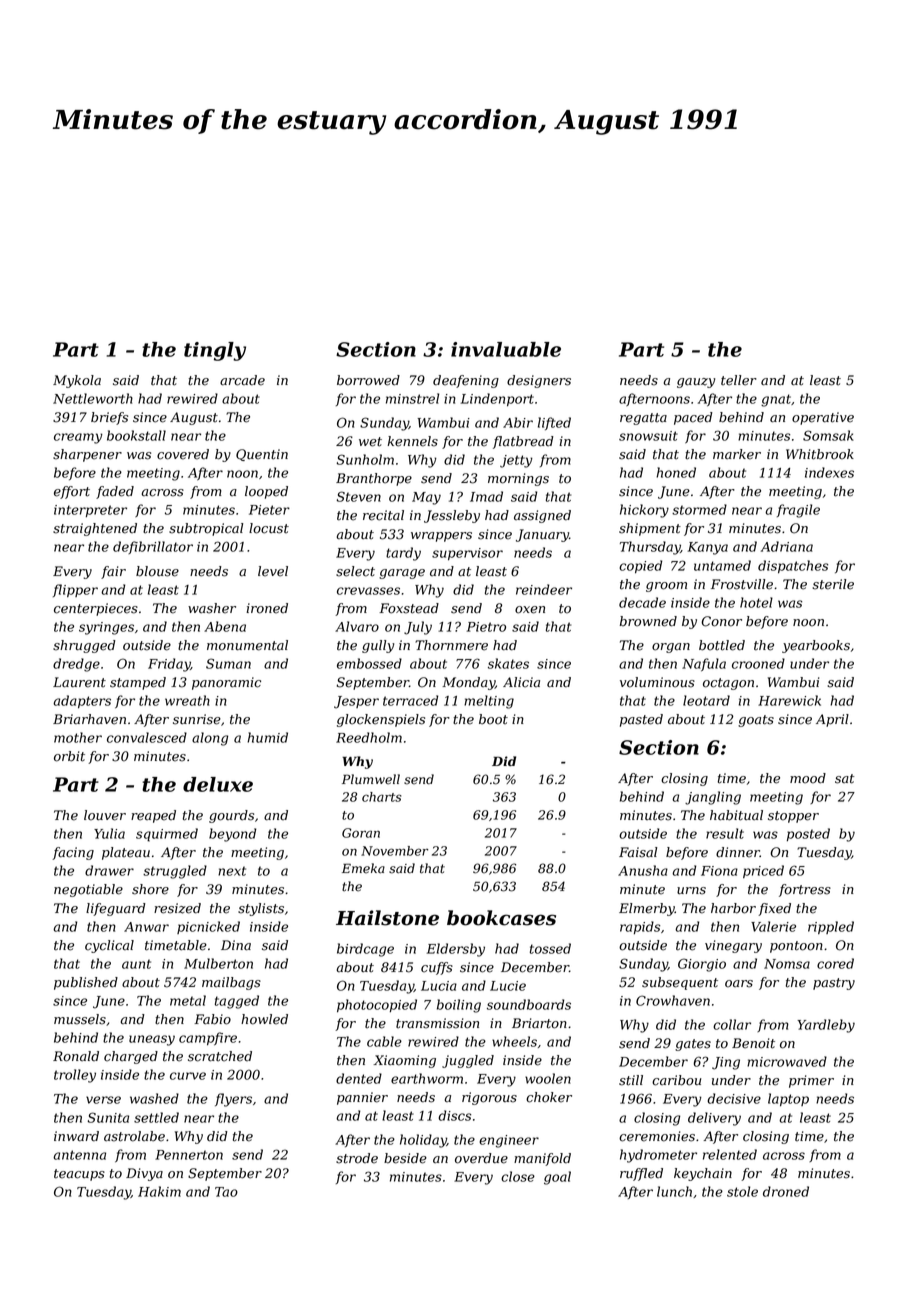  I want to click on Nettleworth, so click(93, 398).
